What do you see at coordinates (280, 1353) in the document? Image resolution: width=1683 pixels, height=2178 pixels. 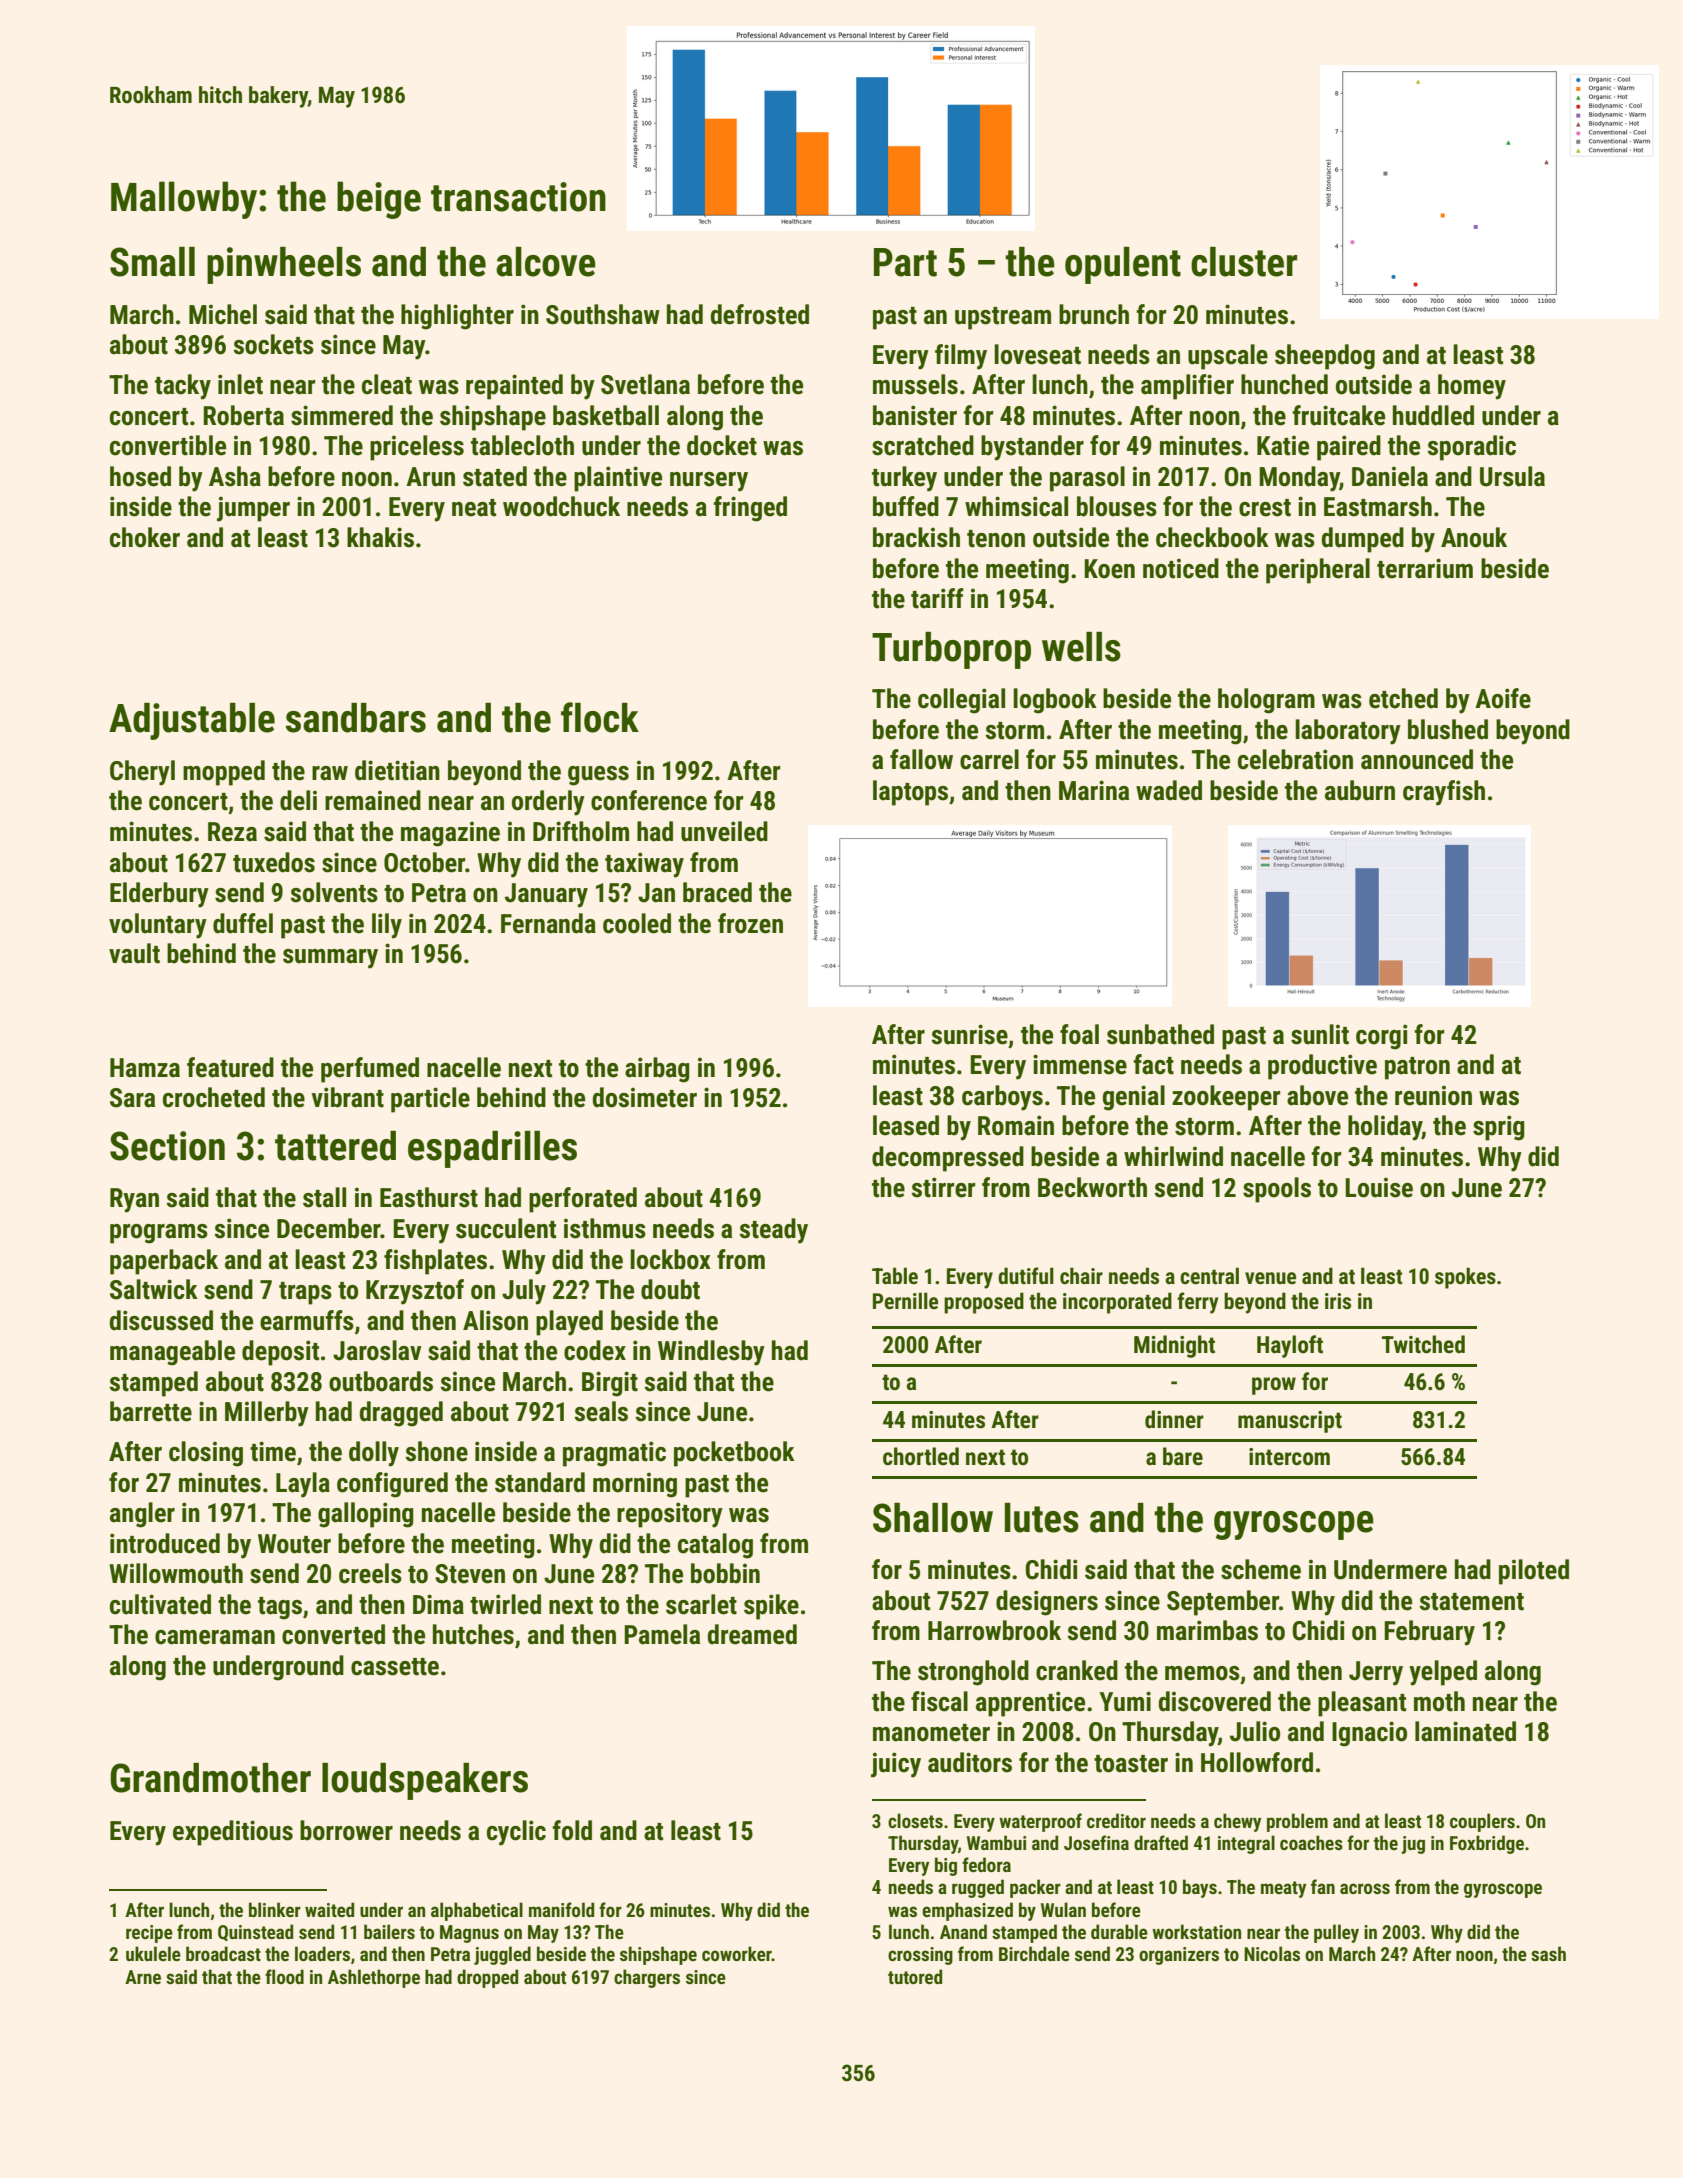 I see `deposit` at bounding box center [280, 1353].
